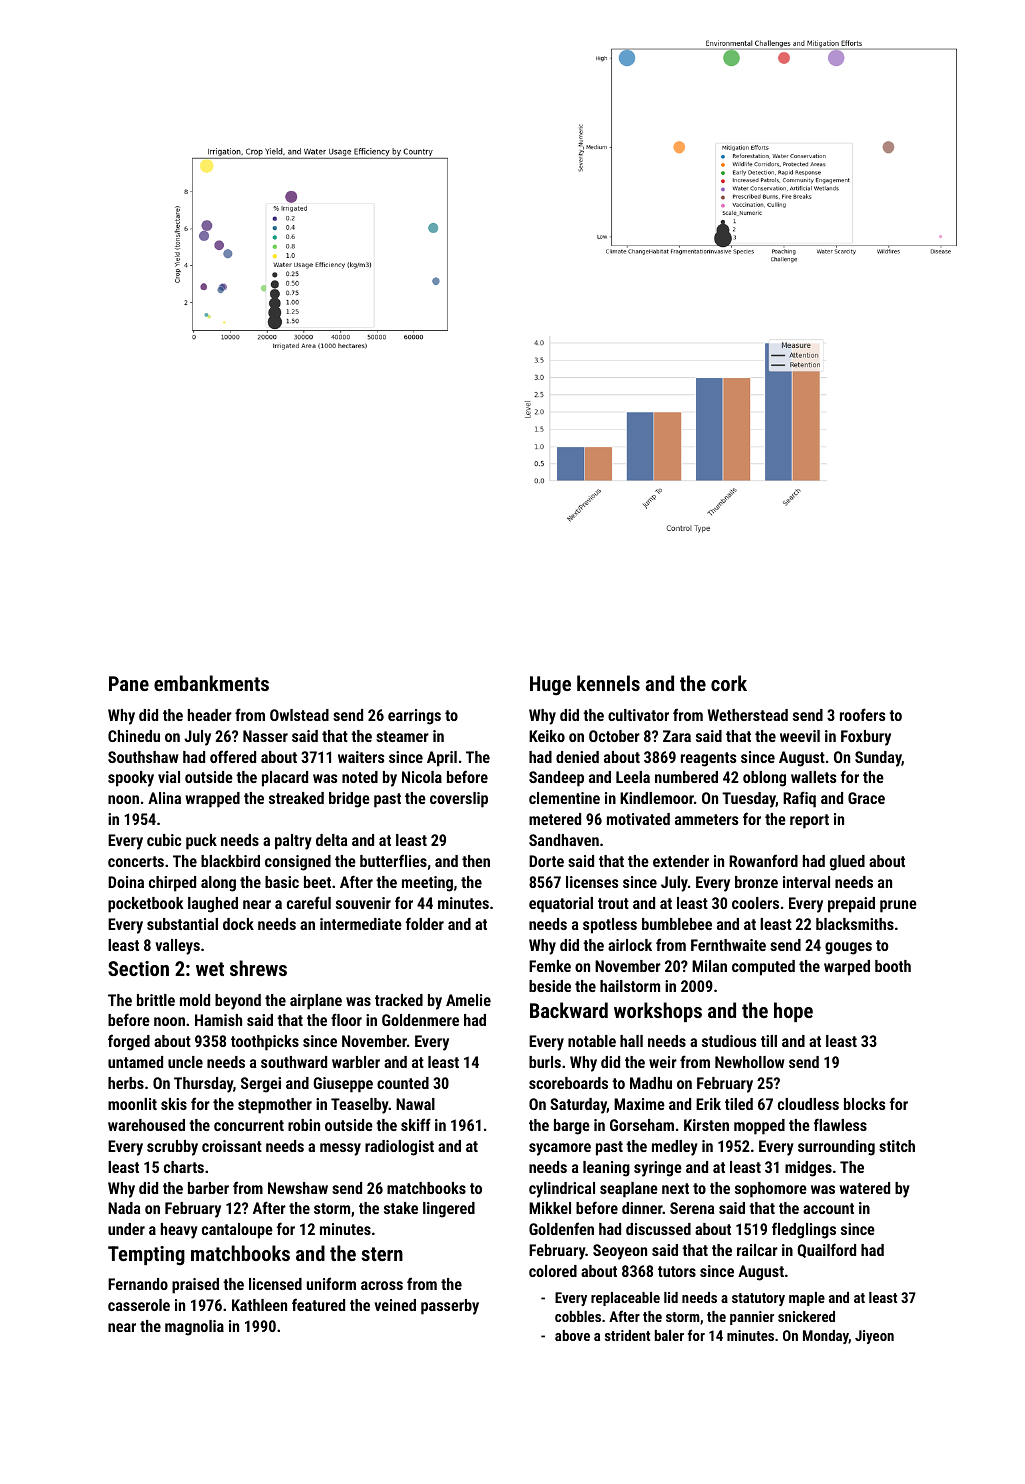 The height and width of the document is (1484, 1025). What do you see at coordinates (572, 1335) in the document?
I see `above` at bounding box center [572, 1335].
